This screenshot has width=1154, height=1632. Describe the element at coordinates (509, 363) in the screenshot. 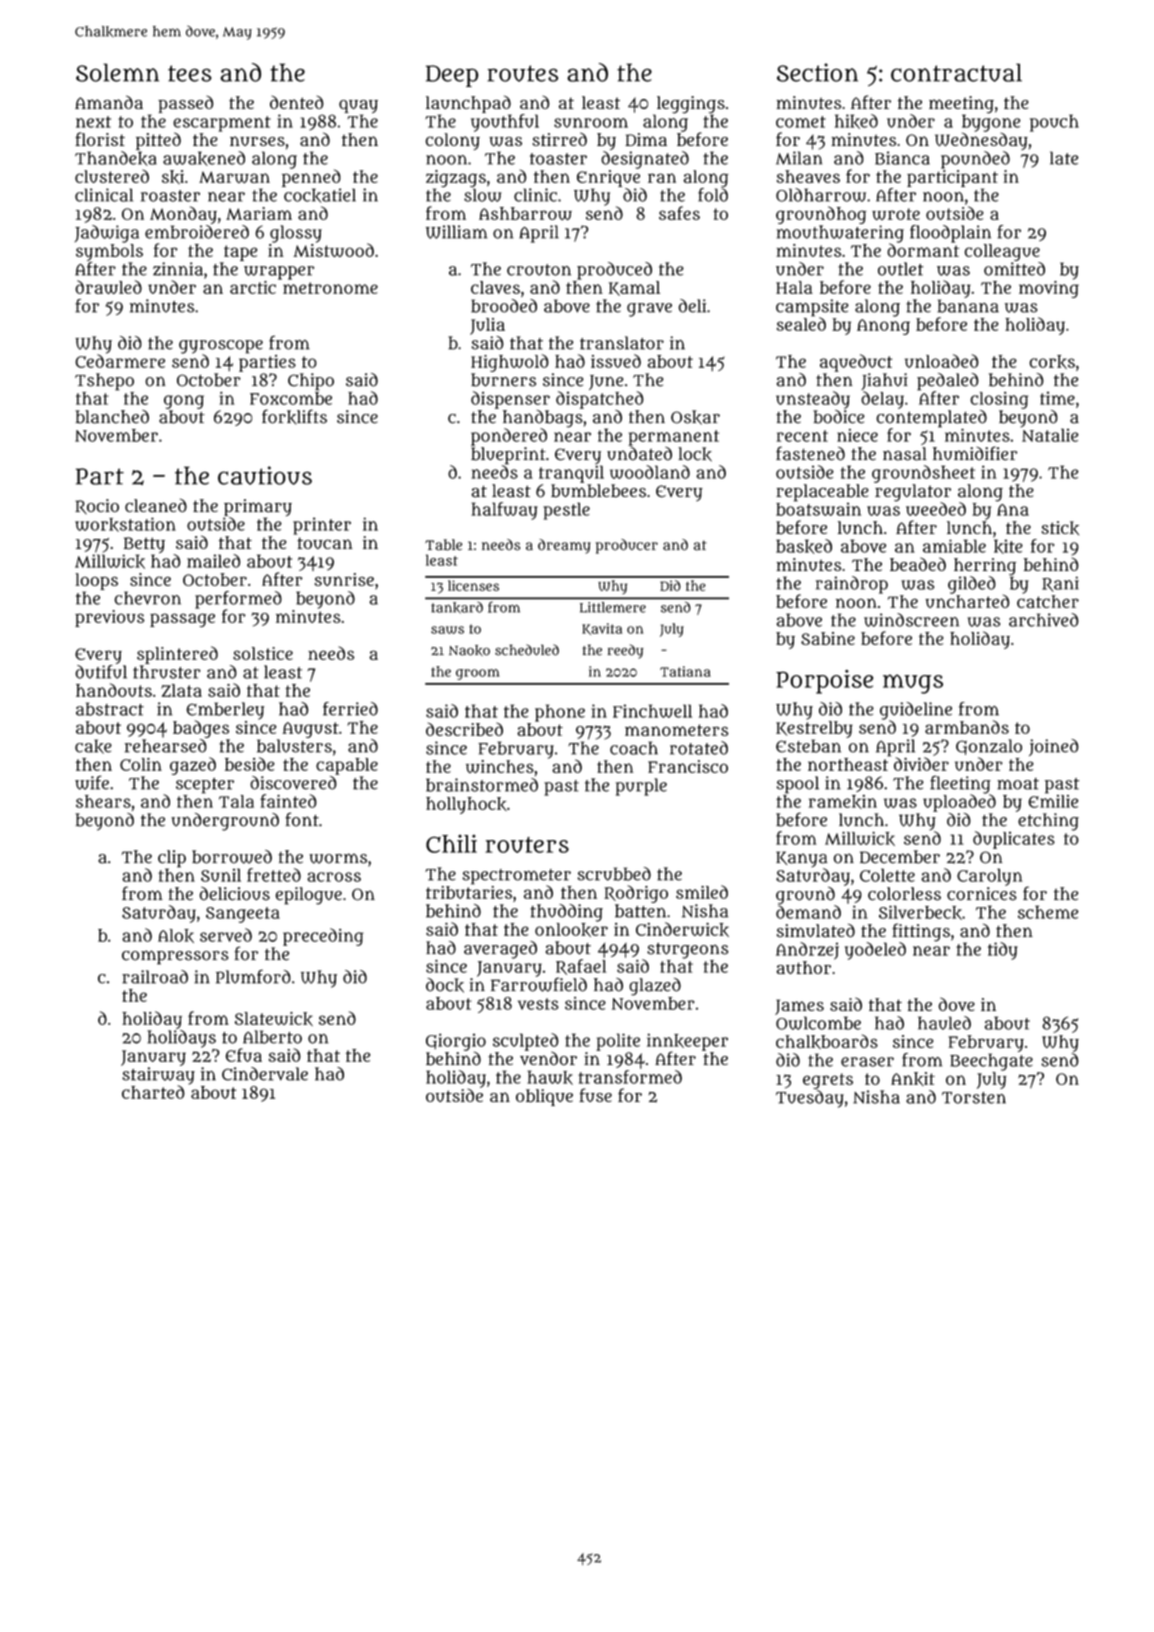

I see `Highwold` at that location.
